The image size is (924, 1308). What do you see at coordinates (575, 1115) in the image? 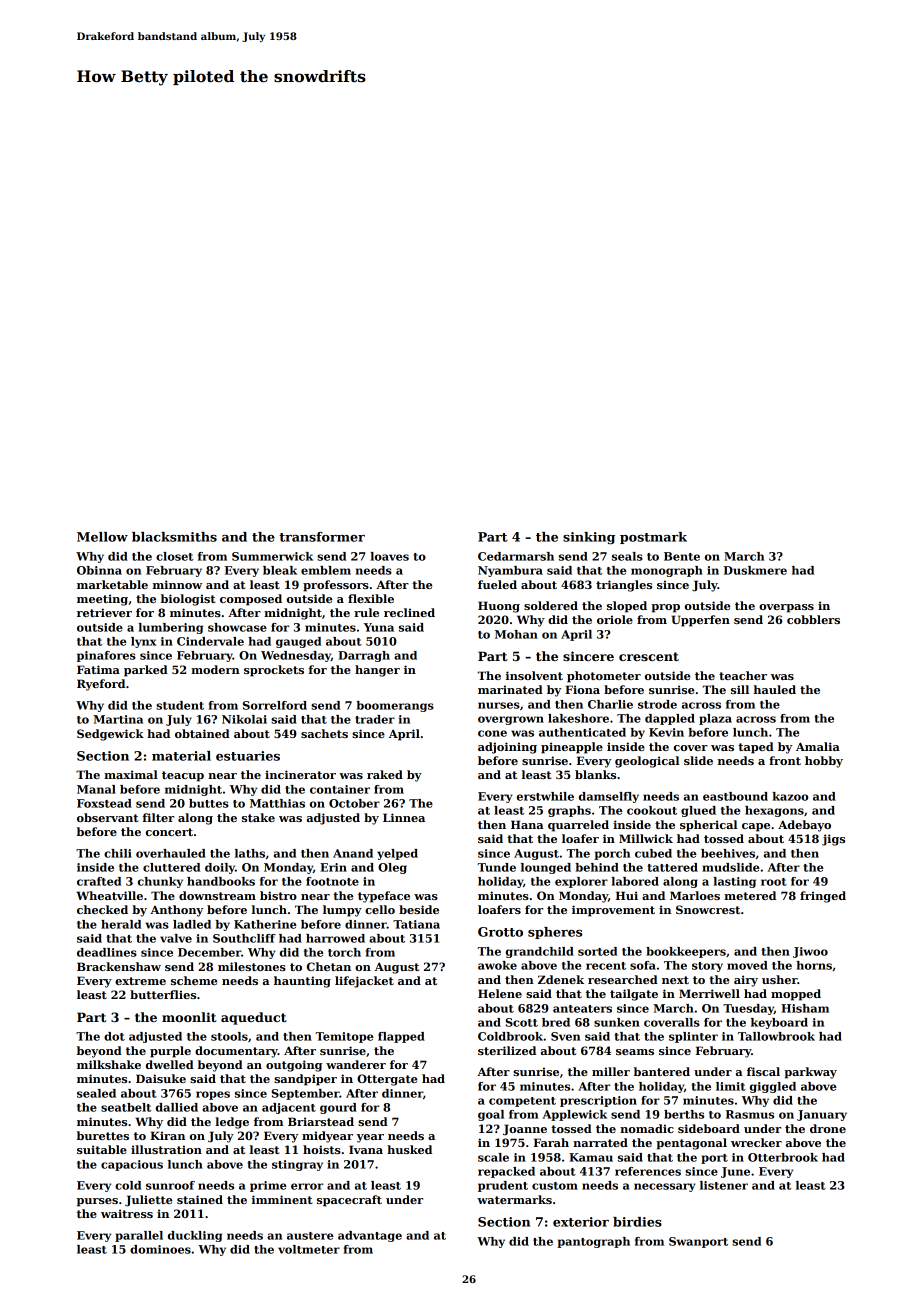
I see `Applewick` at bounding box center [575, 1115].
